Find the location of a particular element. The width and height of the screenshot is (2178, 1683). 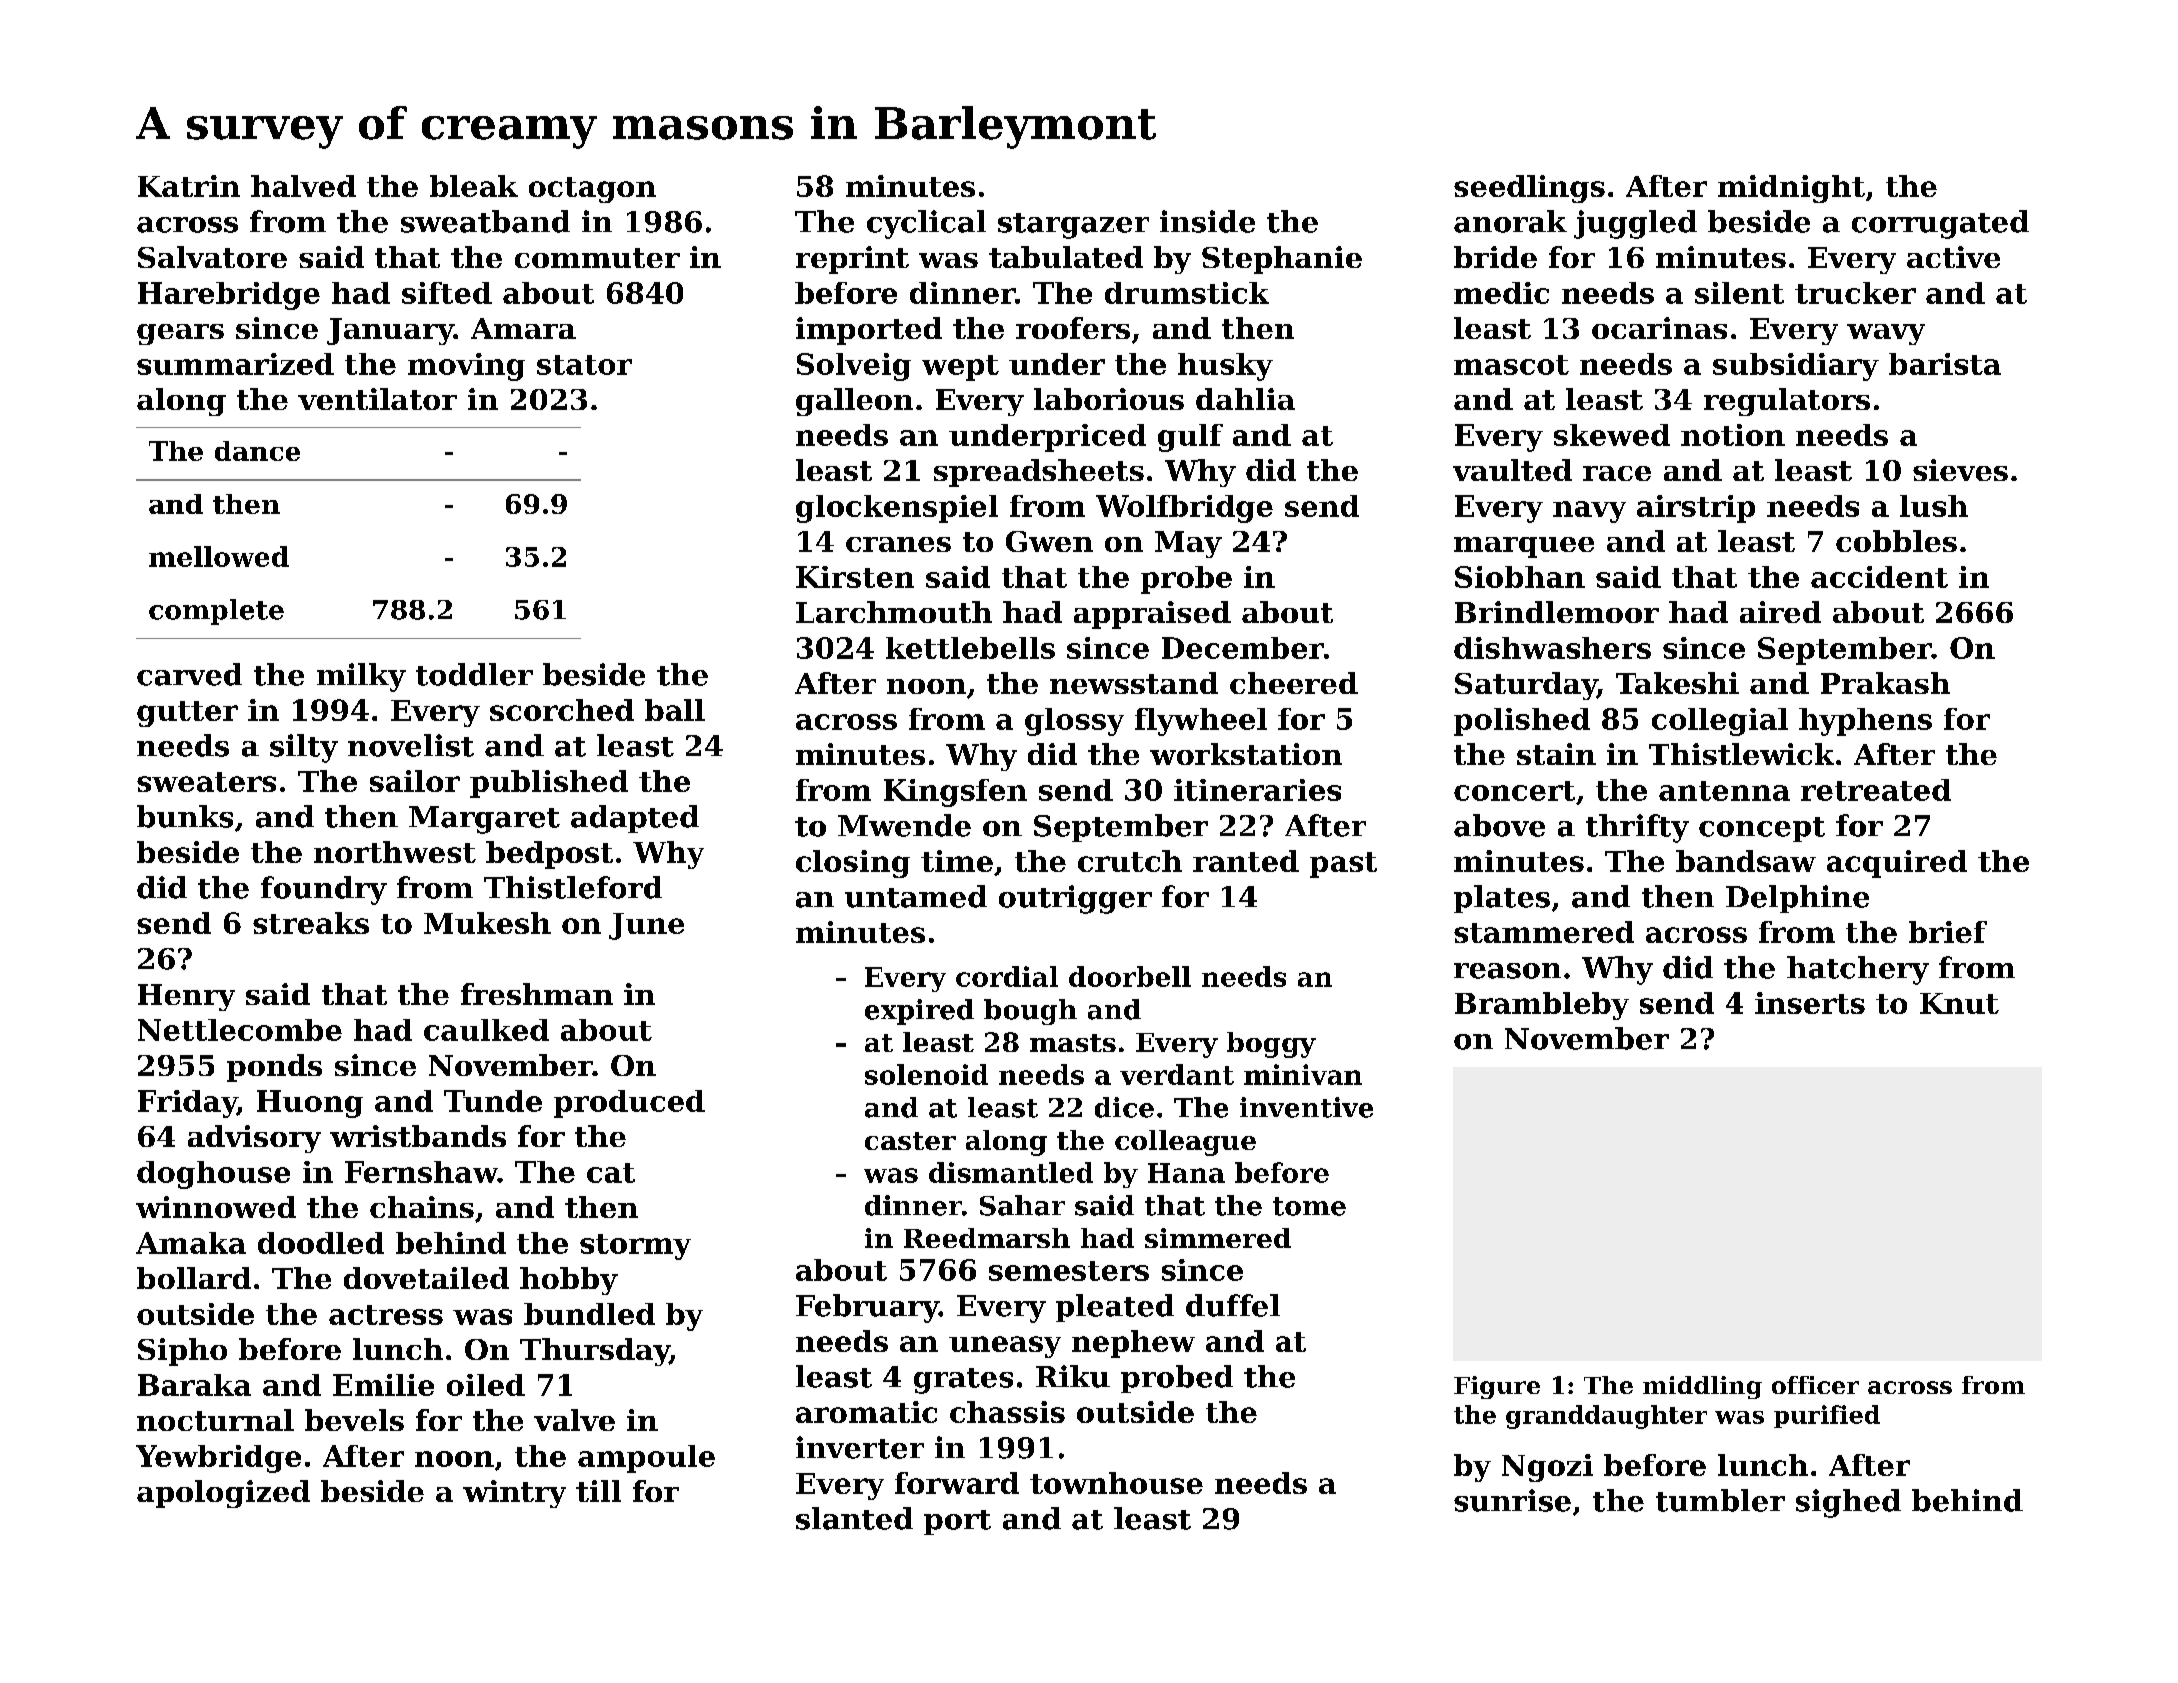

wintry is located at coordinates (514, 1494).
